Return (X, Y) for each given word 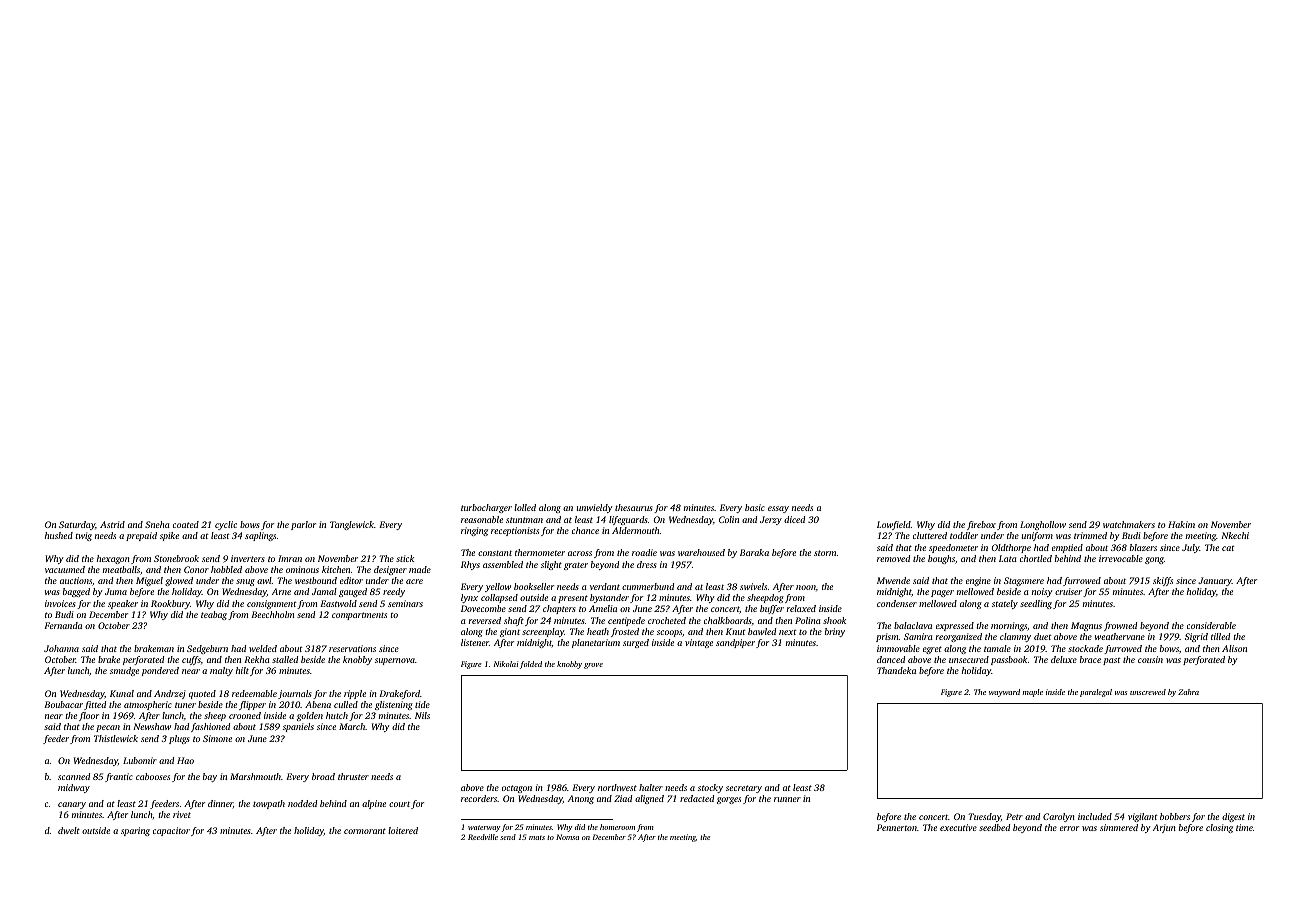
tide (422, 704)
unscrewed (1148, 692)
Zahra (1188, 692)
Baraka (754, 552)
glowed (179, 581)
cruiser (1068, 591)
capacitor (171, 831)
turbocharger (486, 508)
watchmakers (1129, 524)
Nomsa (567, 837)
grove (593, 666)
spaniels (298, 727)
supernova (395, 661)
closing (1219, 828)
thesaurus (634, 507)
